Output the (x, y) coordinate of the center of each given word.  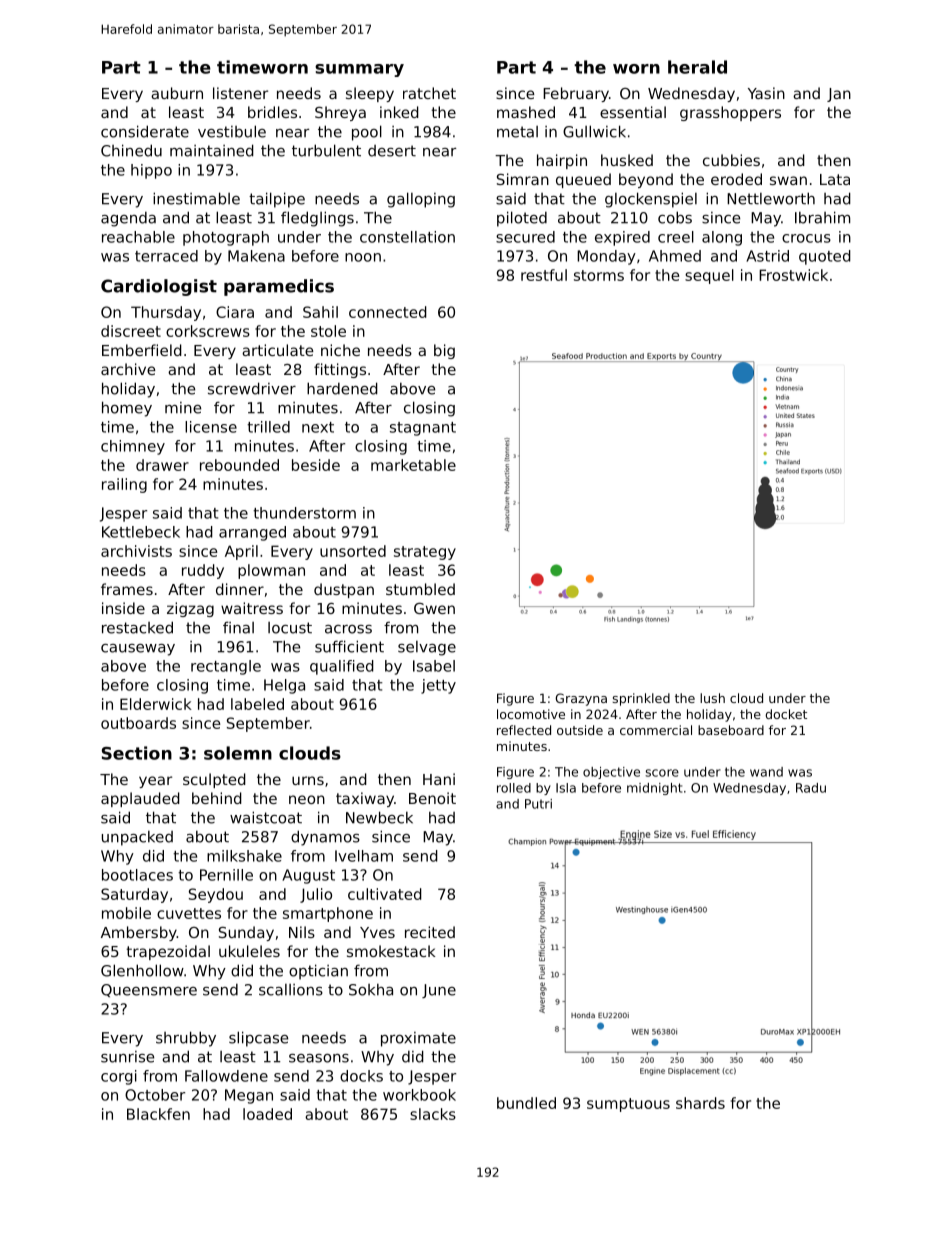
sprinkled (641, 699)
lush (712, 698)
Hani (439, 779)
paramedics (279, 287)
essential (633, 112)
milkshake (244, 856)
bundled (526, 1103)
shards (700, 1103)
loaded (267, 1114)
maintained (212, 150)
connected (388, 312)
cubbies (731, 160)
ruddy (203, 571)
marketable (413, 465)
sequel (709, 276)
